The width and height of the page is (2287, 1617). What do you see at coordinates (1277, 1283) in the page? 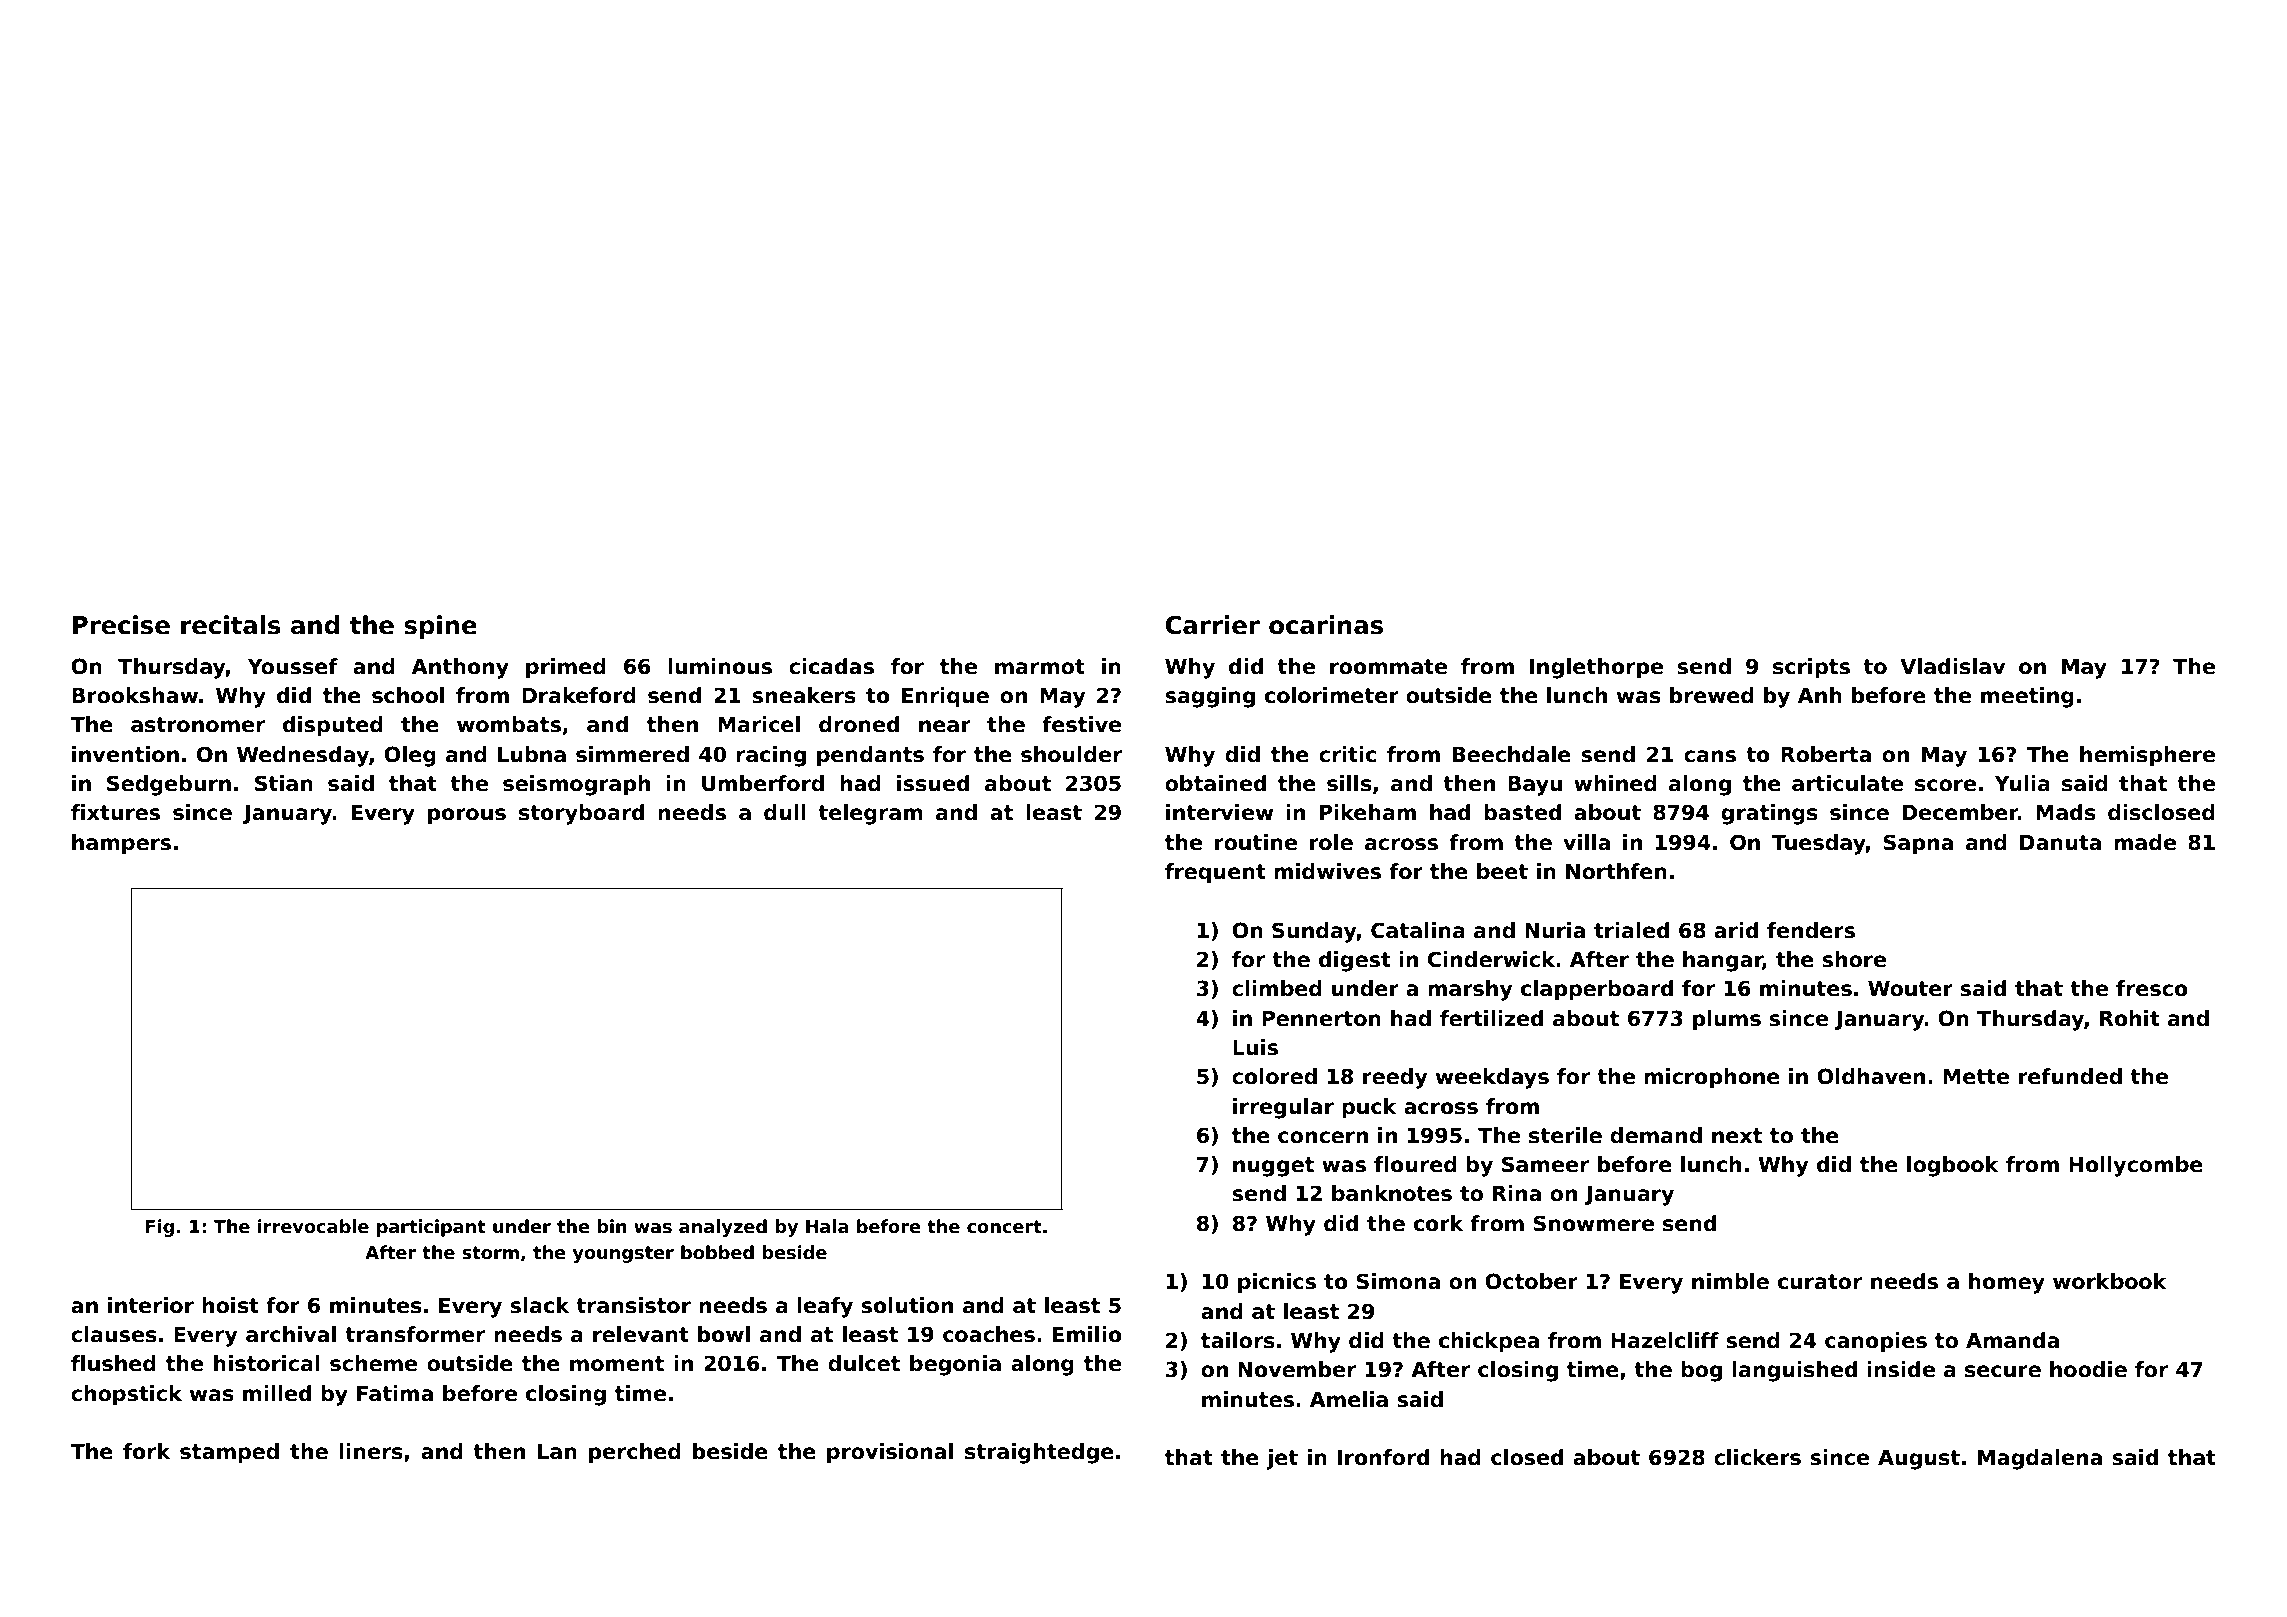
I see `picnics` at bounding box center [1277, 1283].
